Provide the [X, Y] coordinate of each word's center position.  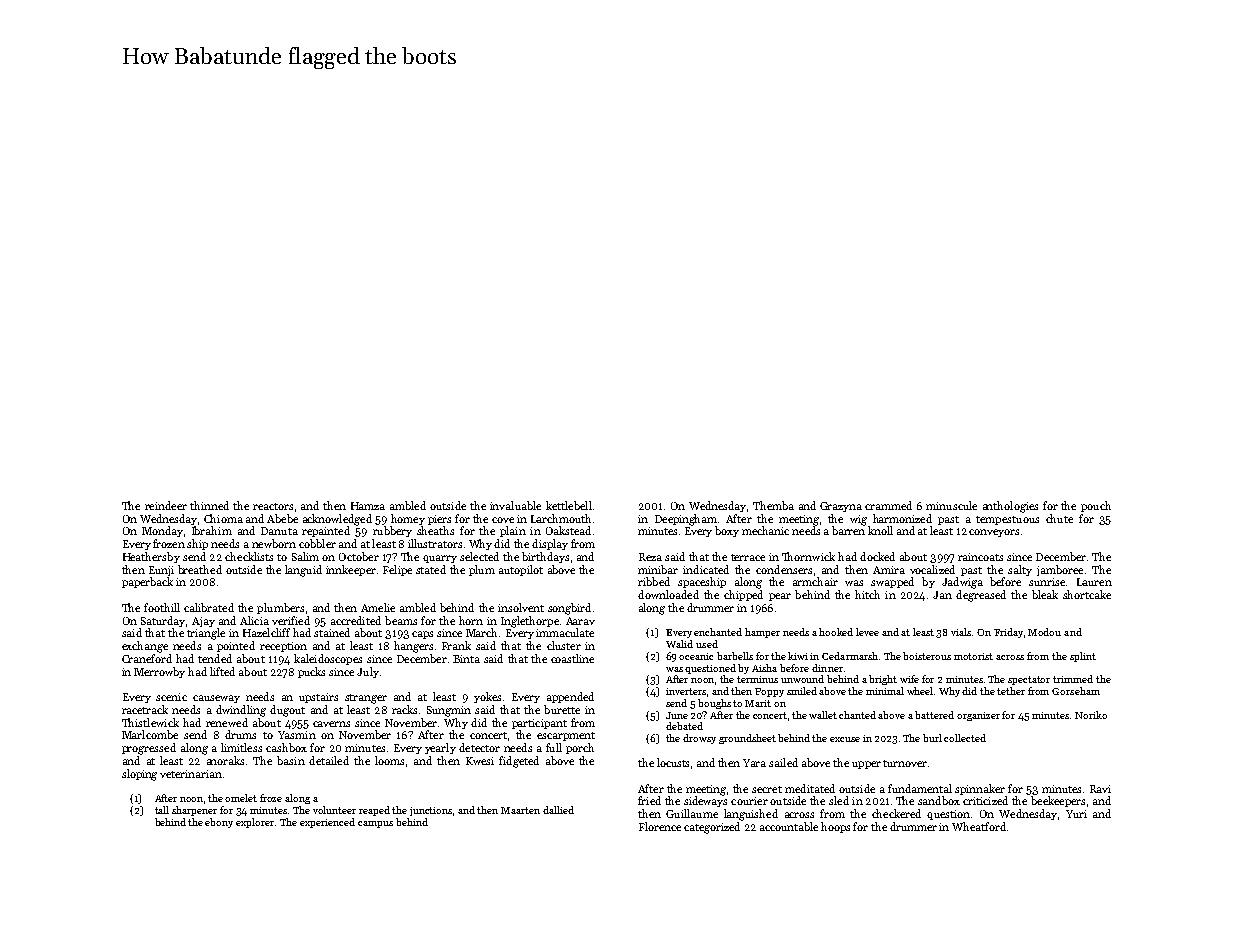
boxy [727, 531]
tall [162, 810]
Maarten [520, 810]
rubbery [392, 531]
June [677, 715]
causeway [216, 699]
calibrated [209, 607]
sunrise [1047, 582]
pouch [1096, 506]
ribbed [654, 581]
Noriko [1091, 715]
